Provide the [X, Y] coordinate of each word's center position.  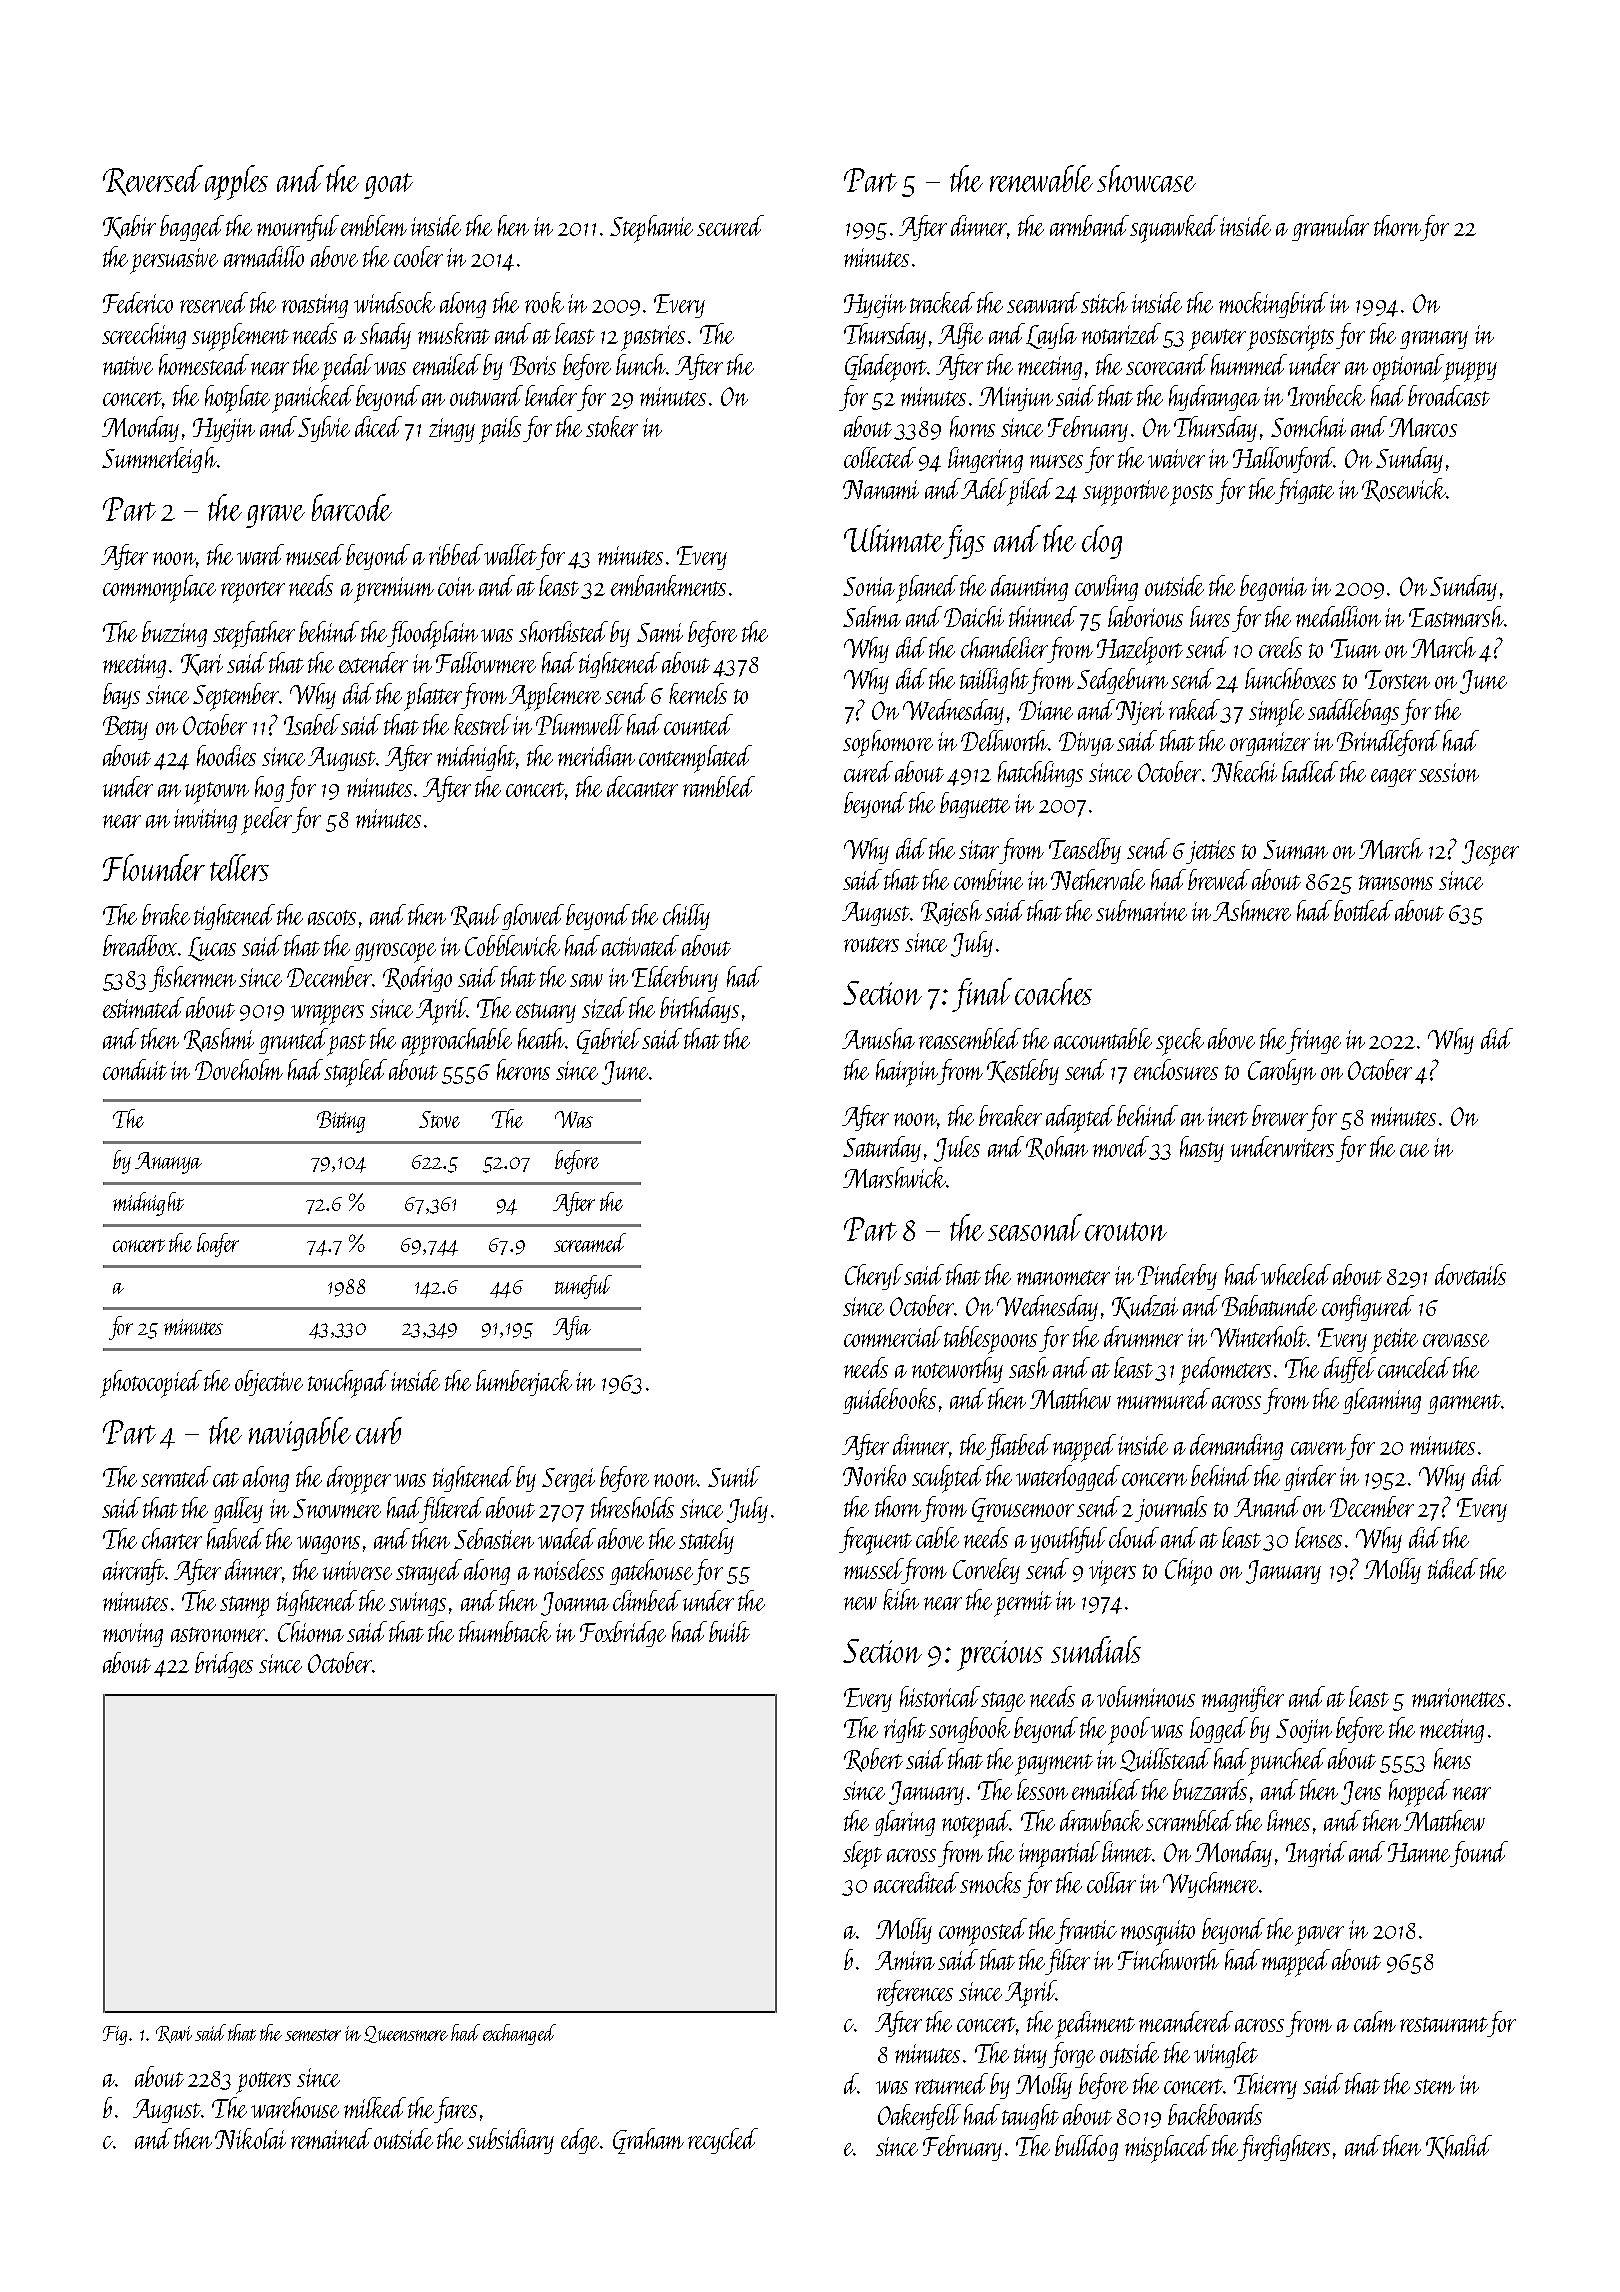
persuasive [174, 261]
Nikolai [250, 2138]
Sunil [734, 1476]
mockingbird [1273, 305]
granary [1434, 340]
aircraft [134, 1572]
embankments [668, 585]
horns [972, 426]
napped [1084, 1448]
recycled [723, 2141]
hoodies [226, 755]
